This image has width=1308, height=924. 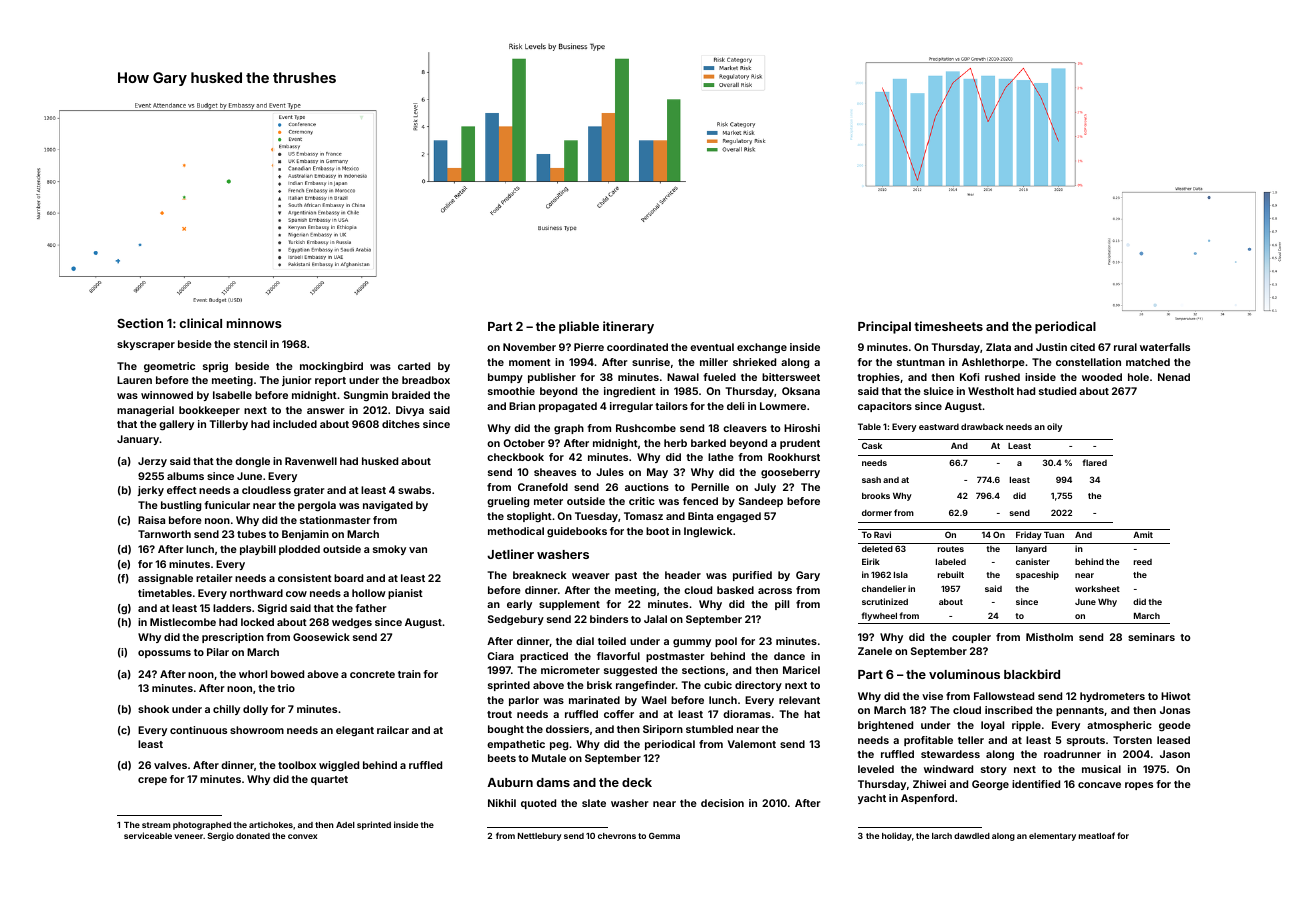 What do you see at coordinates (170, 765) in the image?
I see `valves` at bounding box center [170, 765].
